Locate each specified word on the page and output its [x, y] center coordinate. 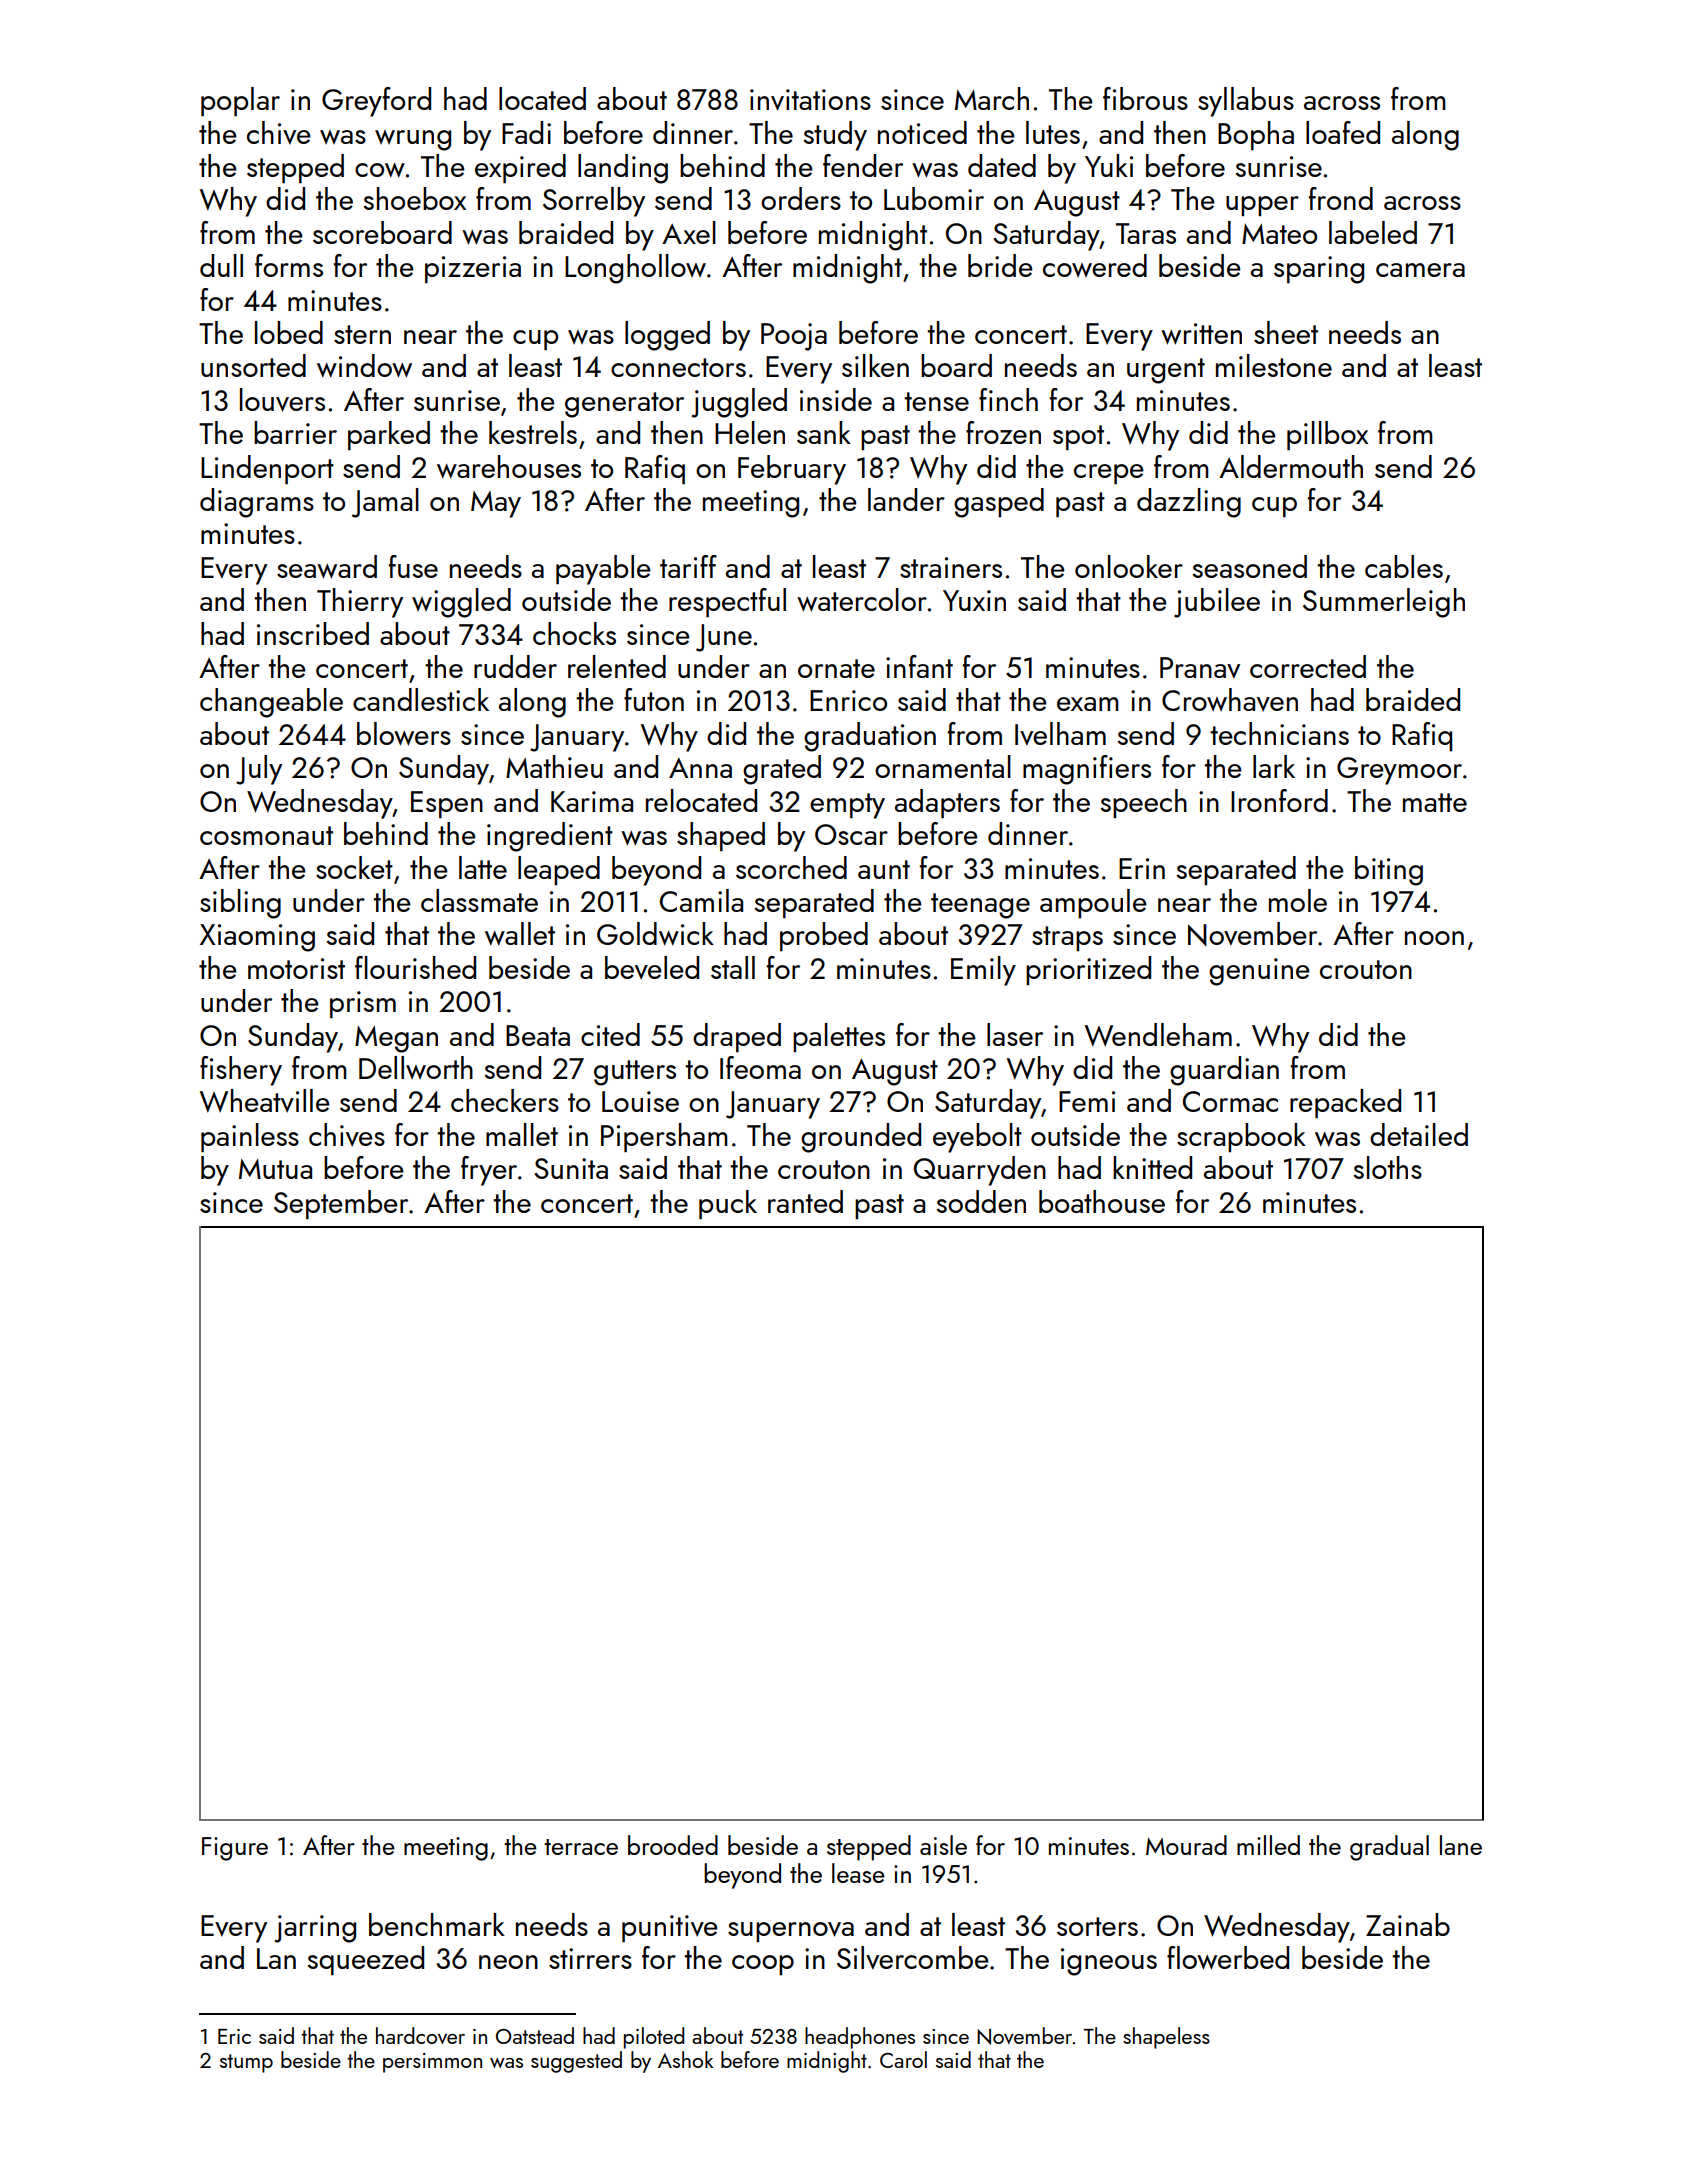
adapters [947, 803]
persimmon [432, 2063]
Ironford [1279, 800]
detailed [1419, 1134]
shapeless [1166, 2038]
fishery [241, 1071]
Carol [903, 2059]
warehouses [509, 467]
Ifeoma [760, 1067]
